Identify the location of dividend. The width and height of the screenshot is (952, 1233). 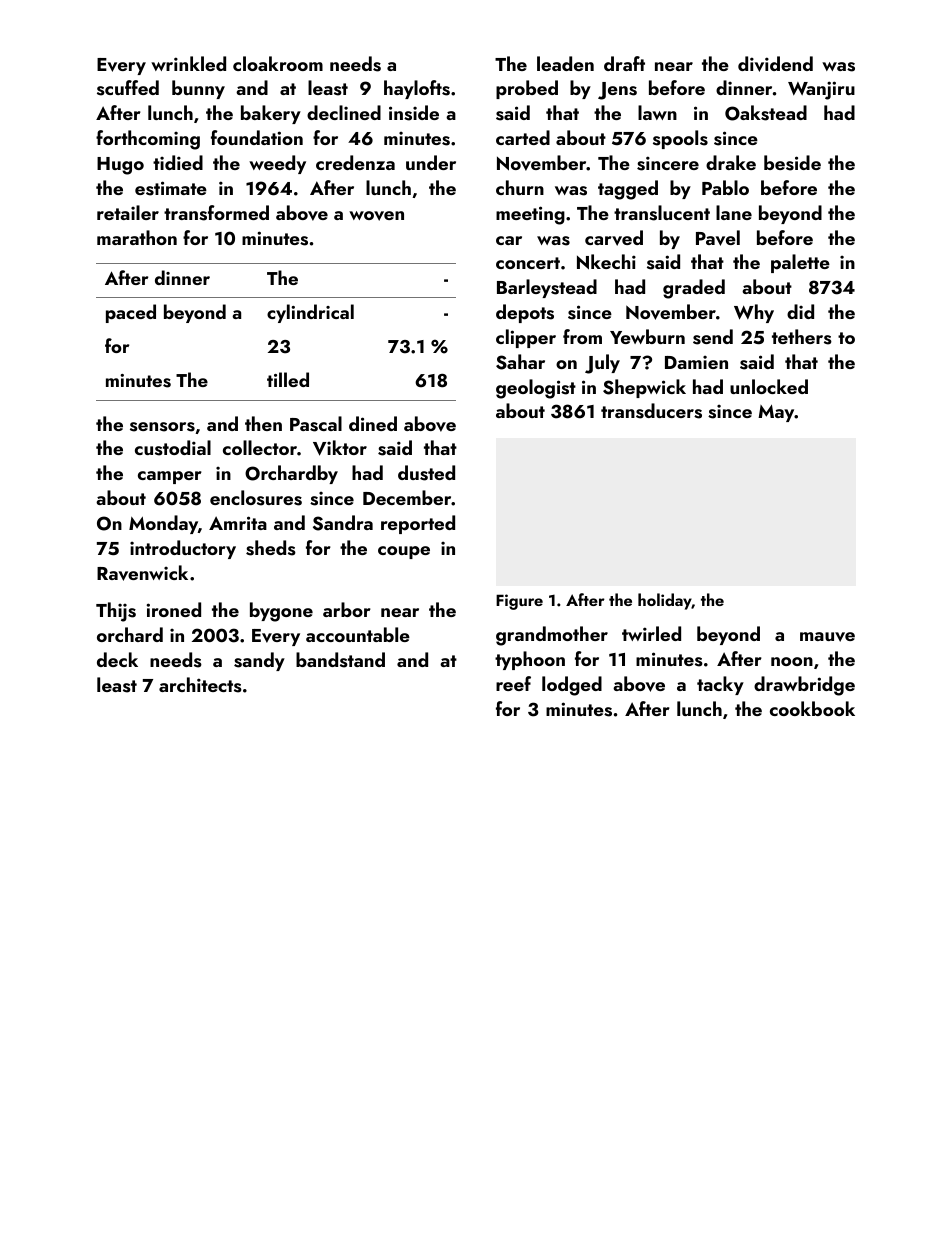
(775, 64).
